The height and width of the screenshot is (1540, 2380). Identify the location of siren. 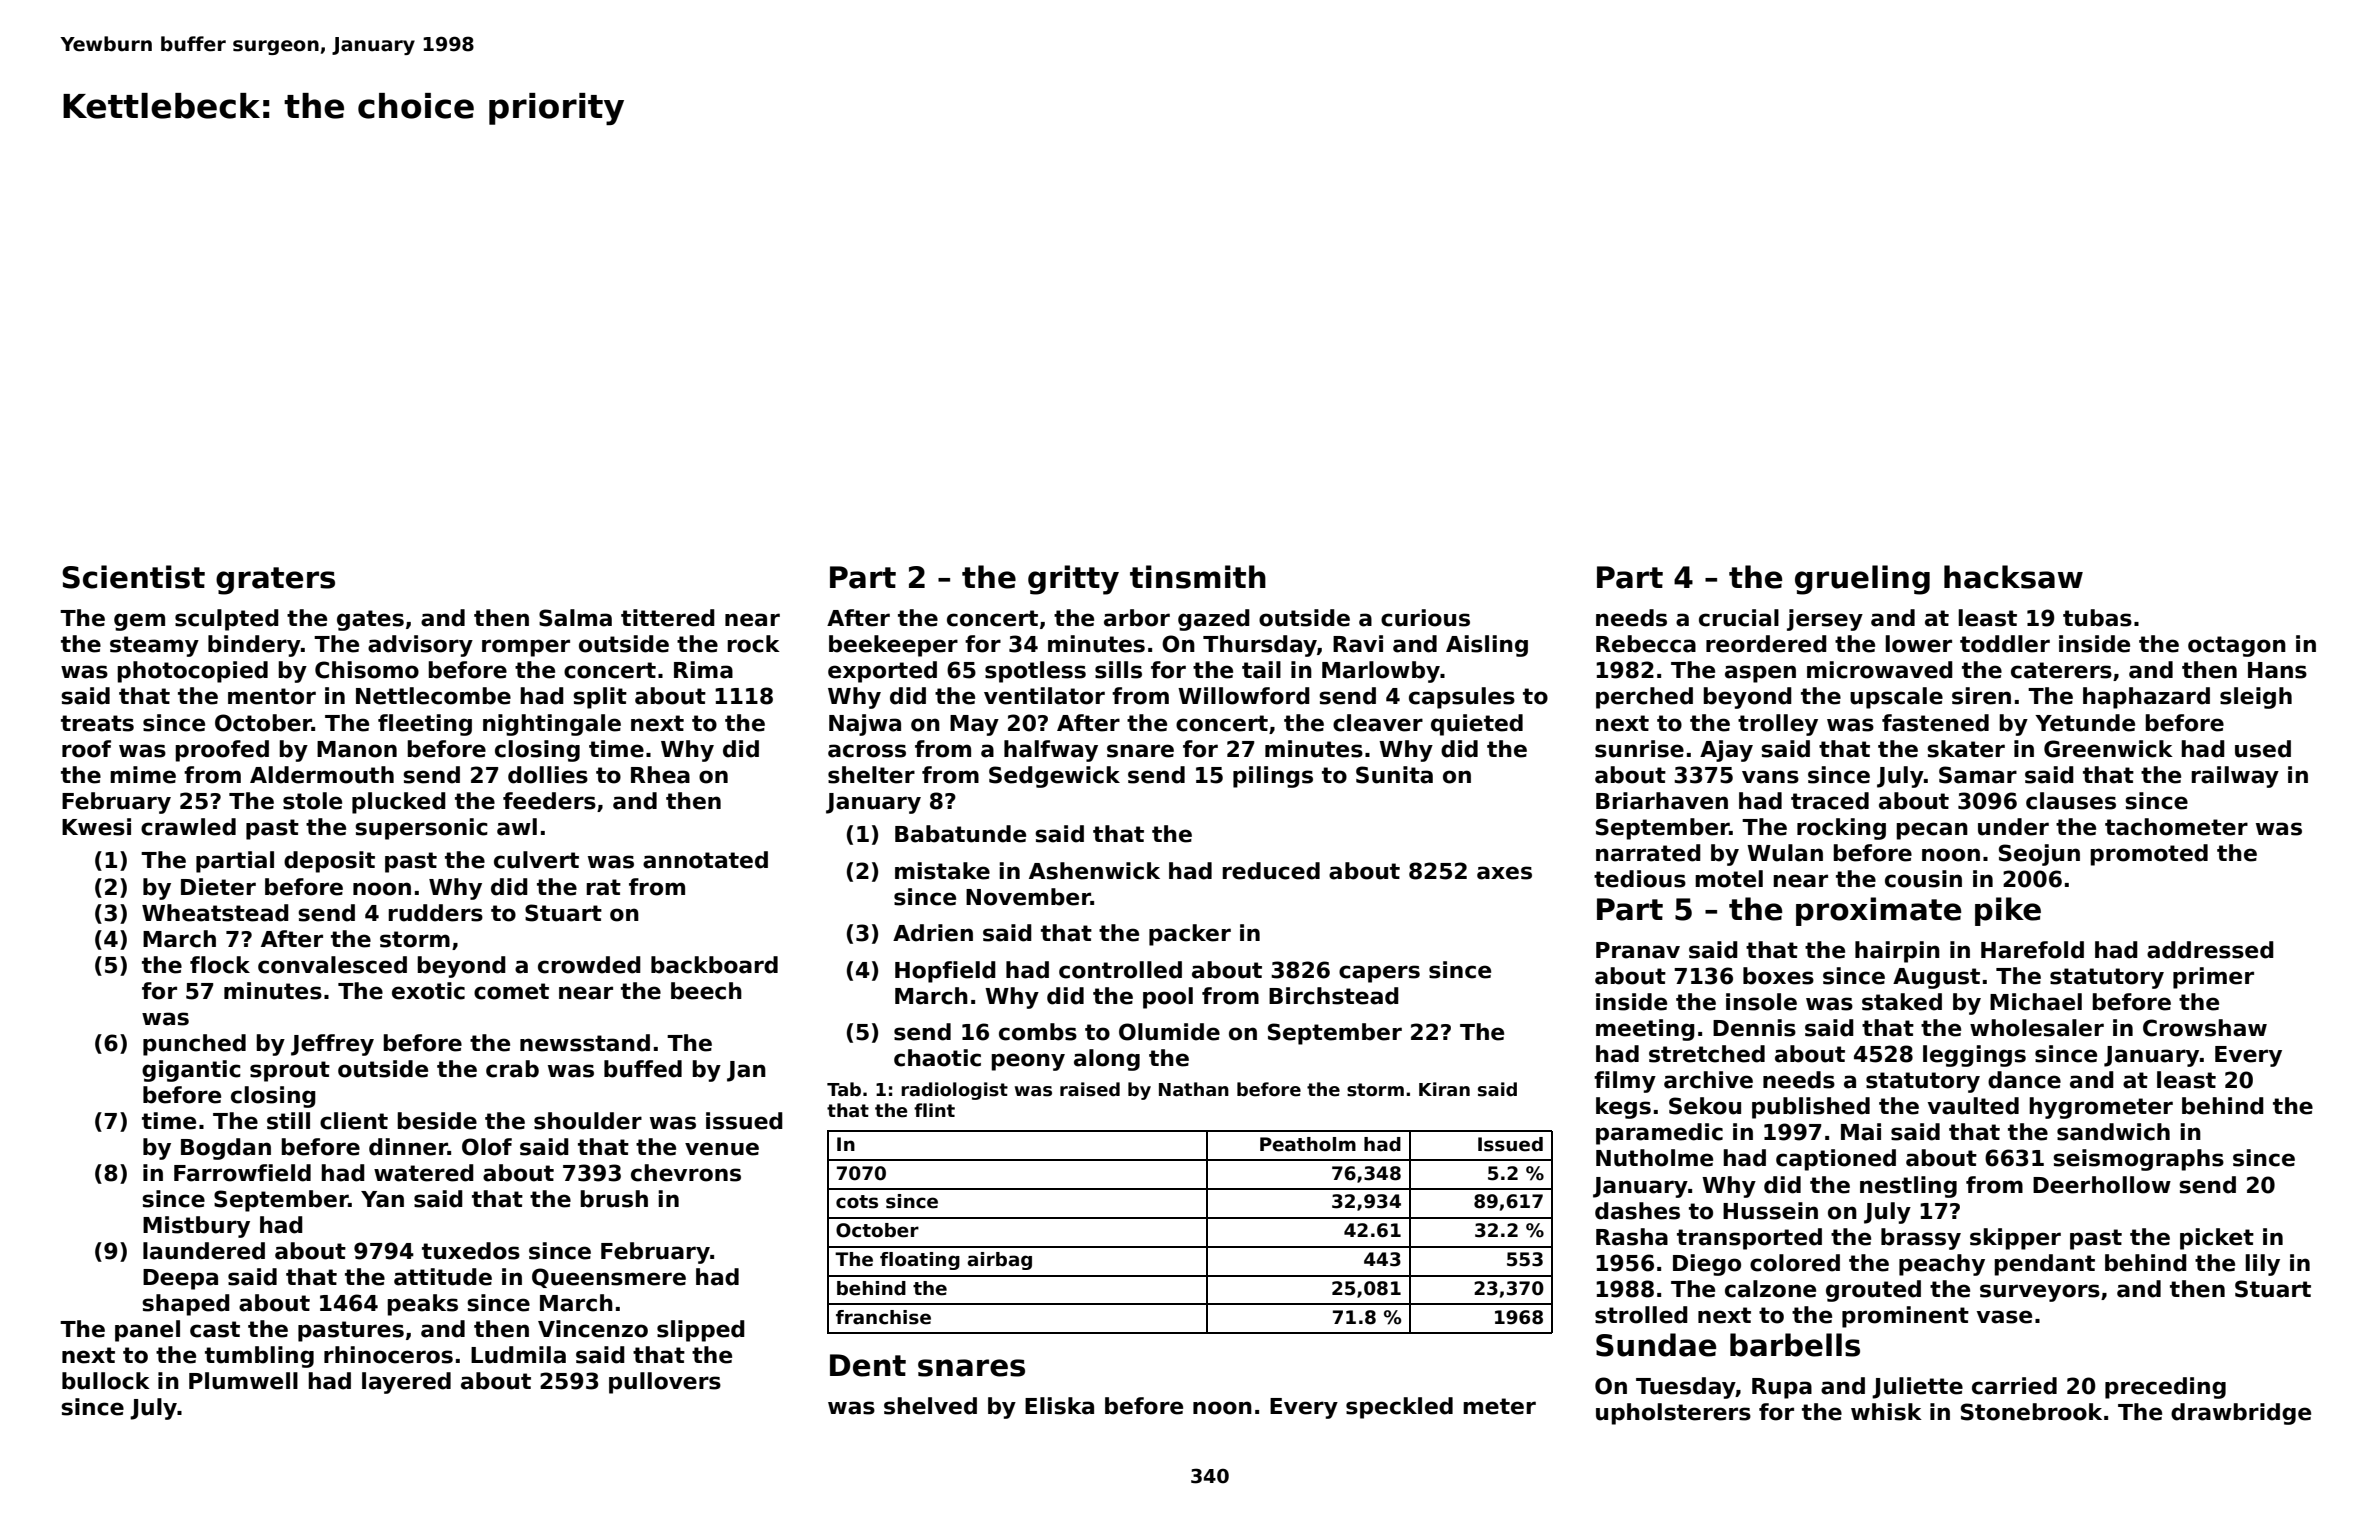
(1981, 696).
